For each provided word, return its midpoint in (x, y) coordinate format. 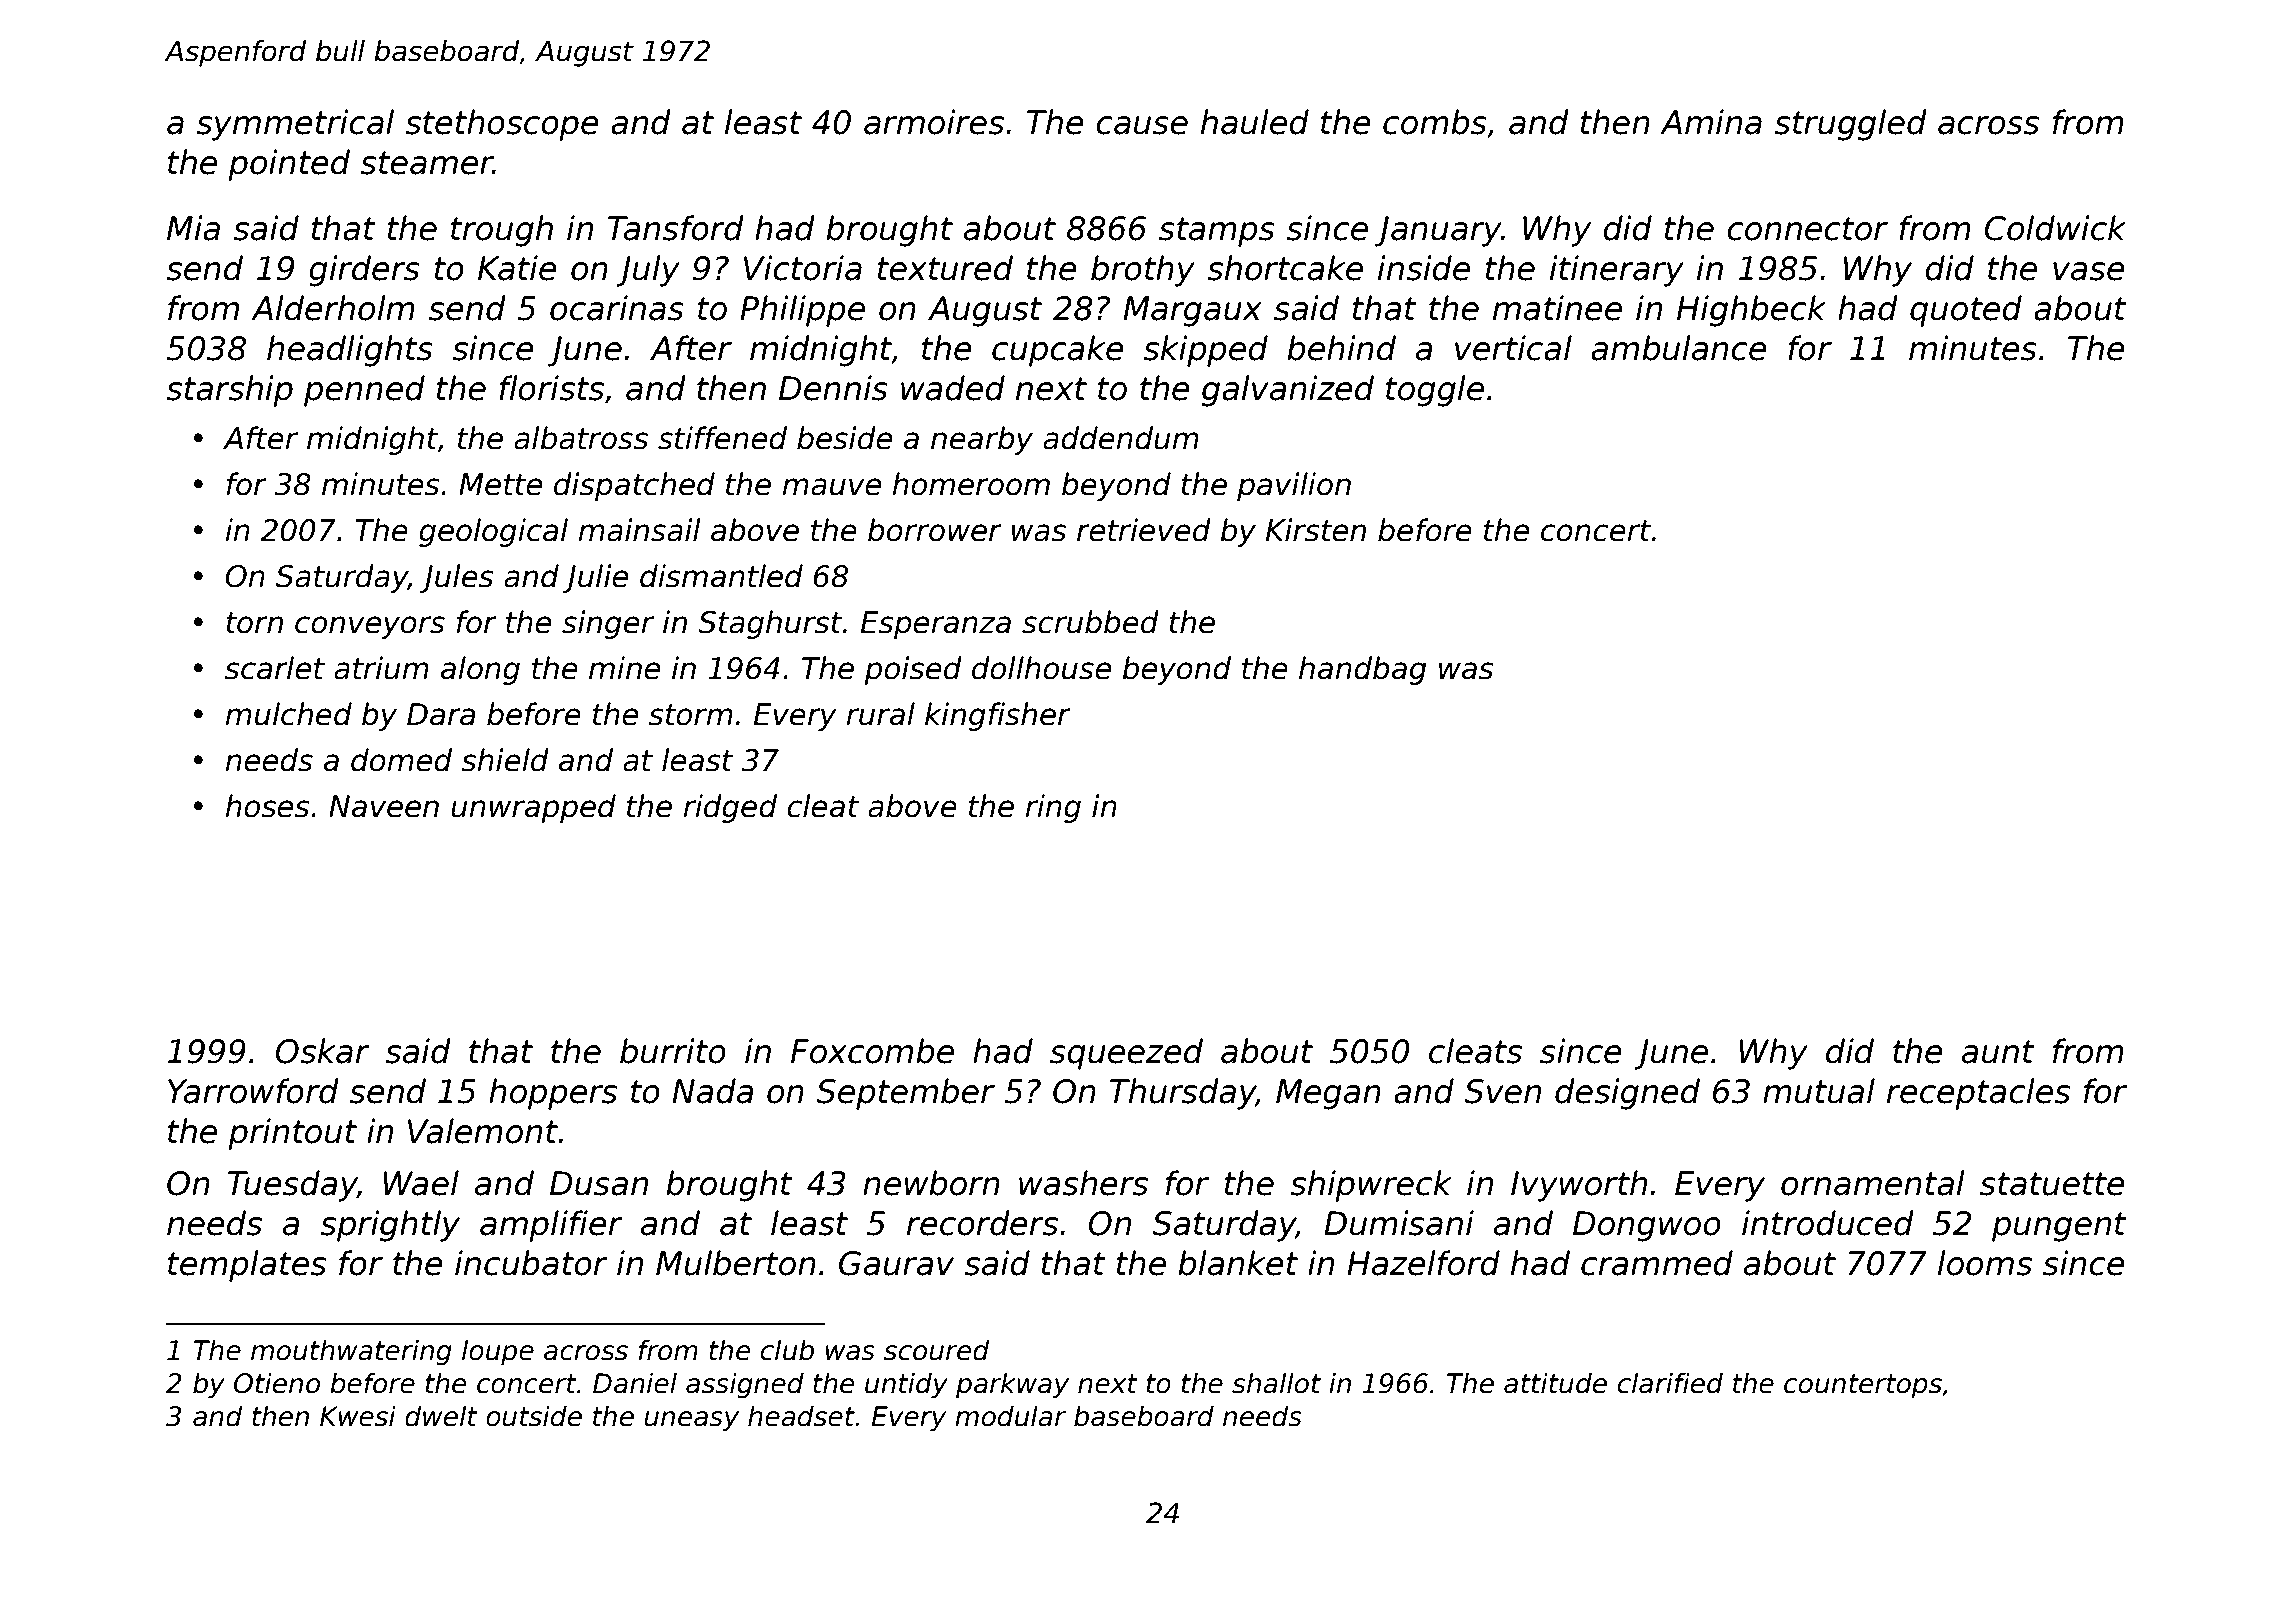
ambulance (1679, 348)
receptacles (1978, 1094)
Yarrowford (253, 1091)
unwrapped (533, 808)
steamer (427, 163)
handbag (1362, 670)
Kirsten (1316, 530)
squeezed (1126, 1054)
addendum (1121, 438)
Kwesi (358, 1416)
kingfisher (998, 716)
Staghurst (770, 624)
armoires (934, 122)
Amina (1711, 122)
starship (229, 391)
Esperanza (936, 625)
